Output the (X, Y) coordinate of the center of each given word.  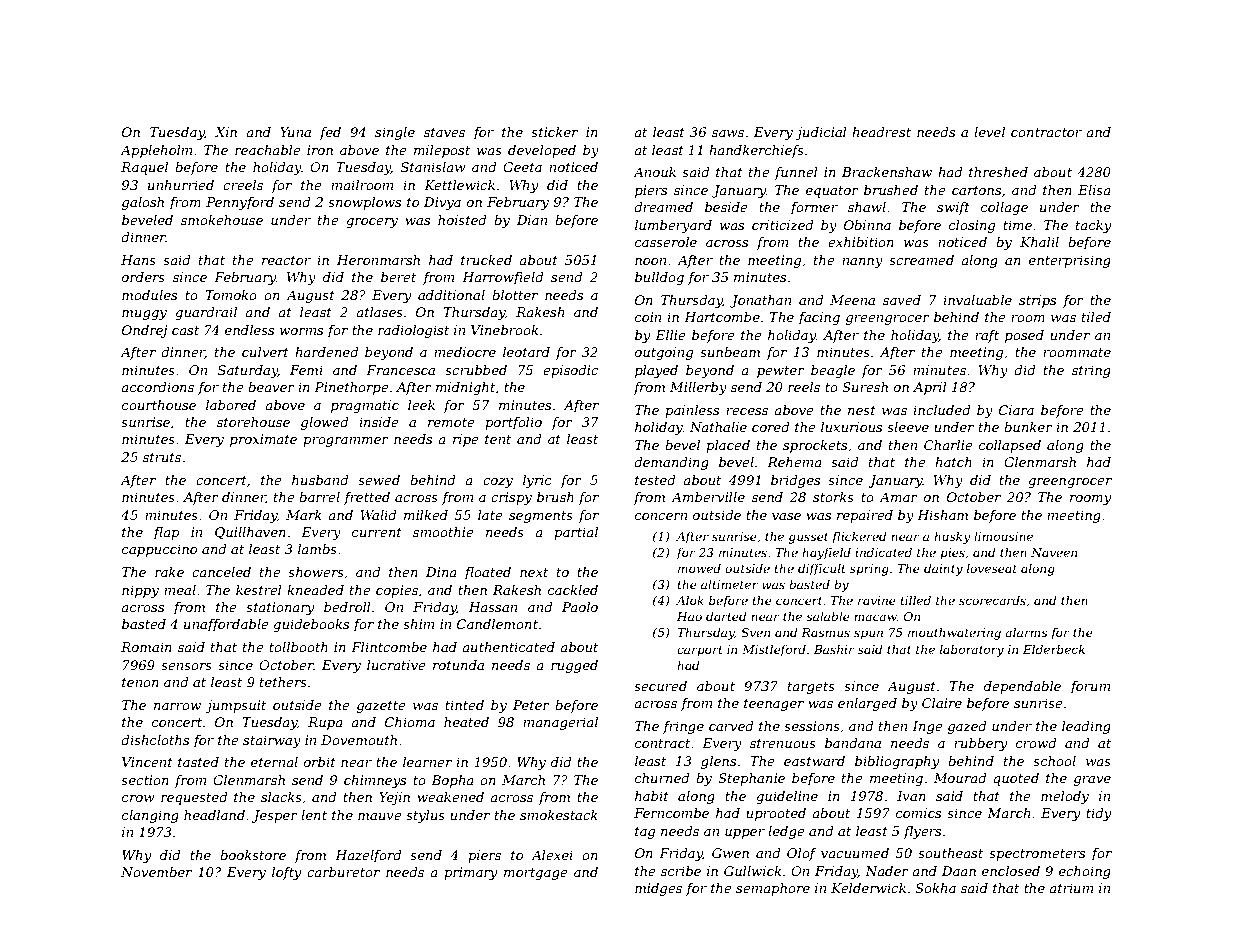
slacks (281, 797)
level (989, 132)
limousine (1003, 536)
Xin (226, 132)
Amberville (708, 497)
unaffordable (226, 625)
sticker (554, 132)
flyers (922, 832)
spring (869, 570)
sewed (379, 480)
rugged (574, 666)
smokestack (559, 815)
